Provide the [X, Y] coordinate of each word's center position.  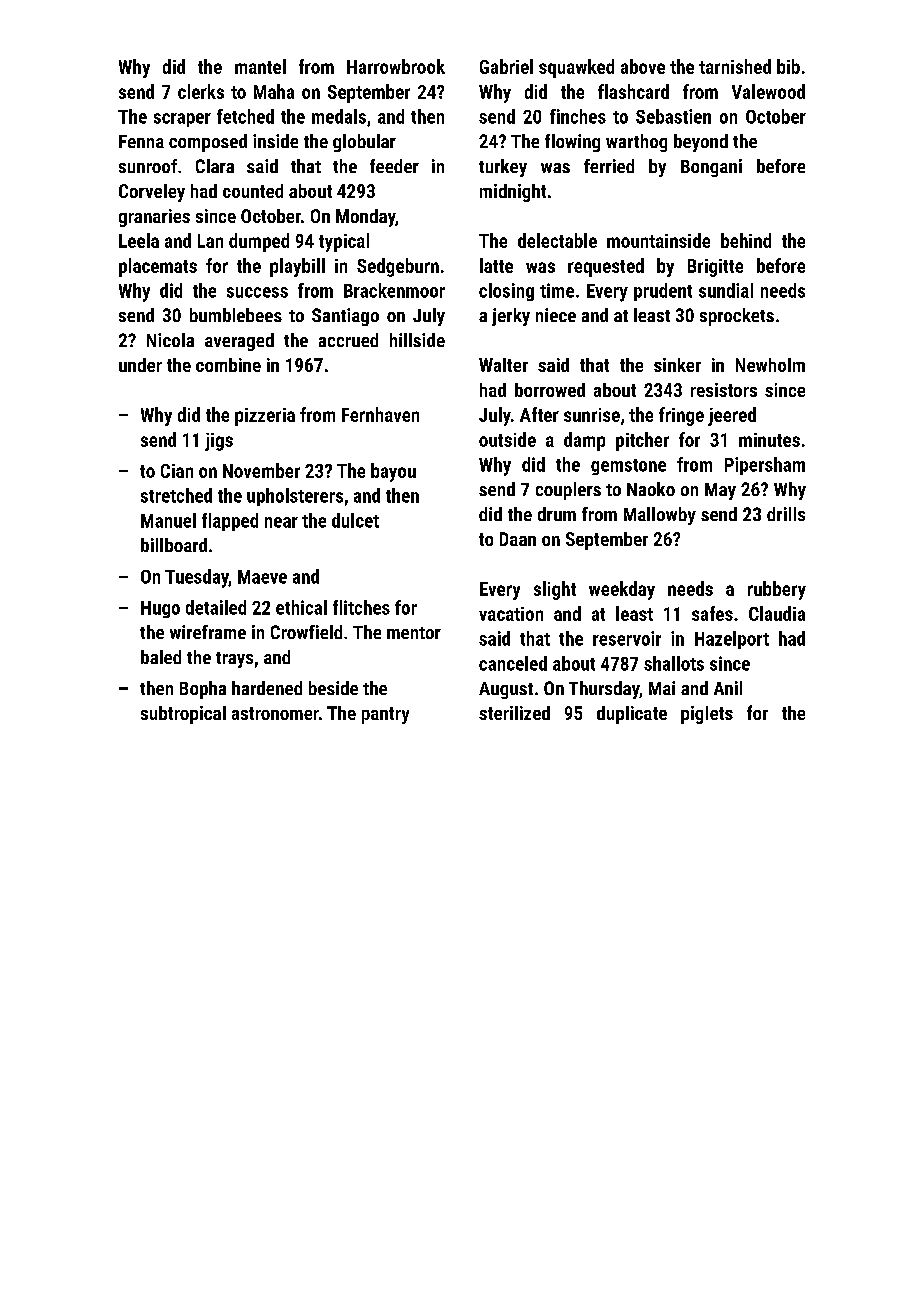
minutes [769, 440]
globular [364, 143]
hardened [267, 688]
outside [507, 439]
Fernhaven [380, 414]
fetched [245, 116]
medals [339, 116]
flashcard [633, 91]
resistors [724, 390]
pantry [385, 715]
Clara [215, 166]
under [140, 365]
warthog [636, 143]
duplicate [632, 715]
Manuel [168, 520]
